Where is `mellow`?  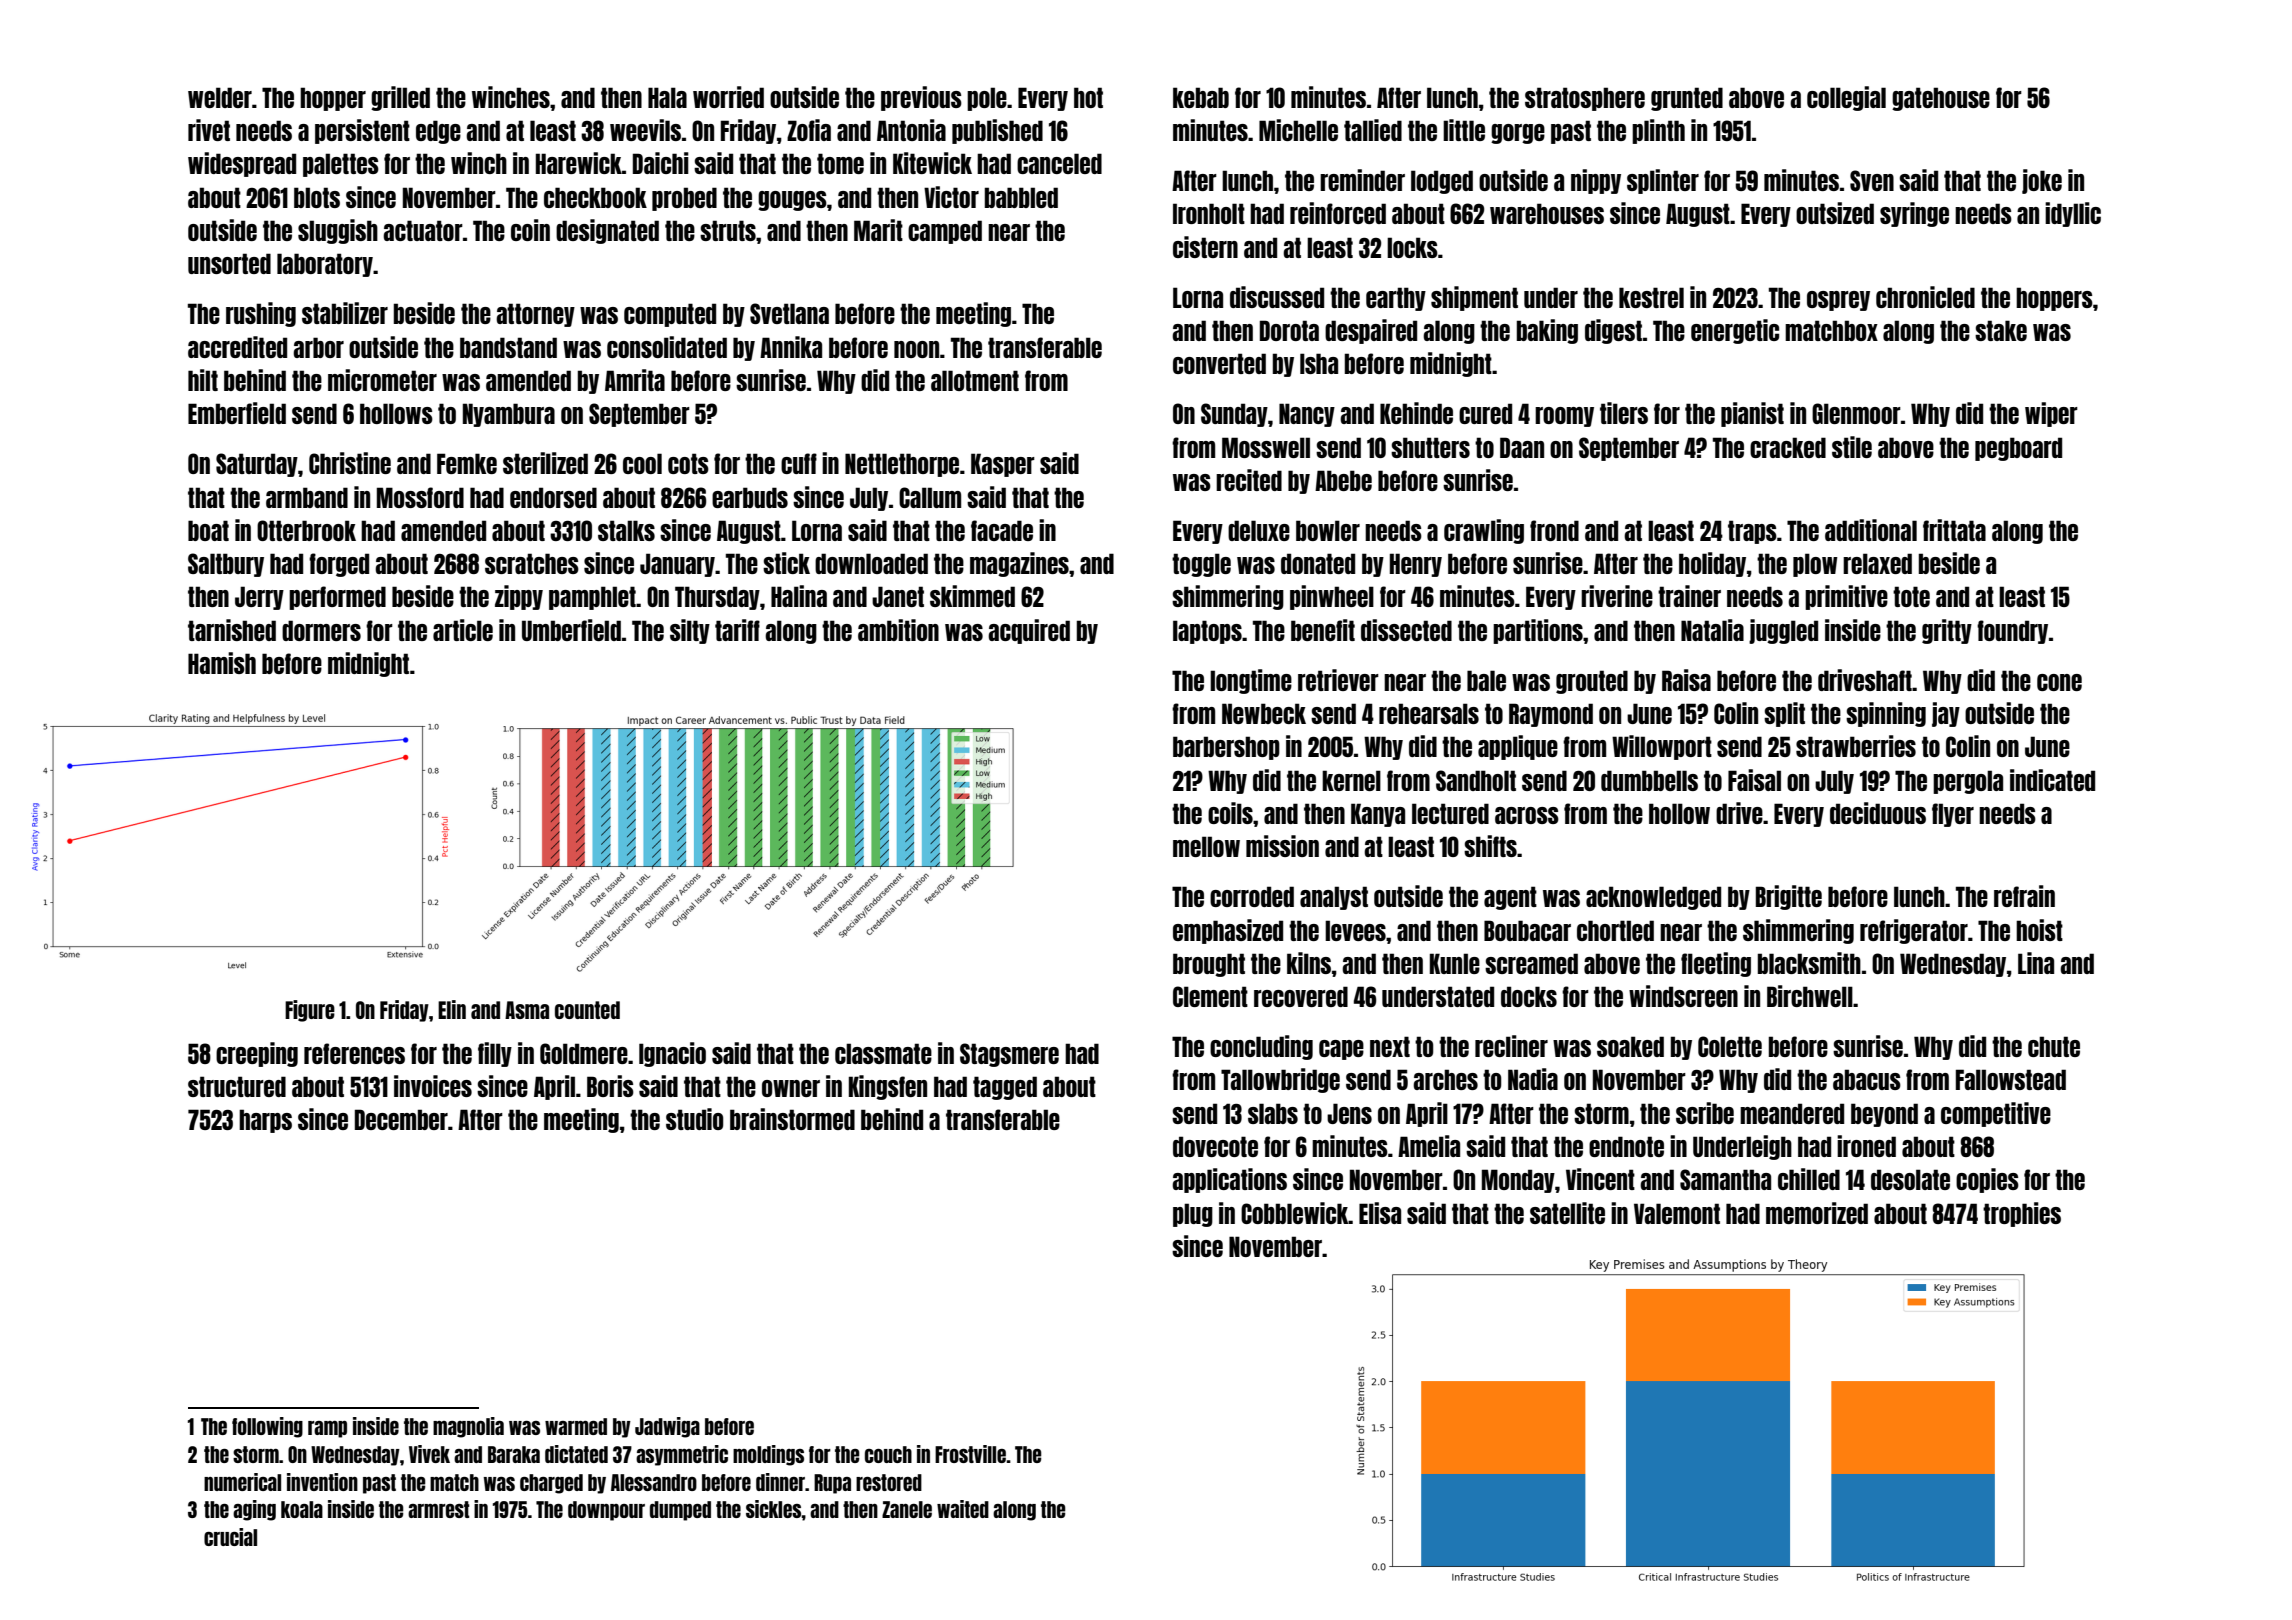
mellow is located at coordinates (1206, 846).
